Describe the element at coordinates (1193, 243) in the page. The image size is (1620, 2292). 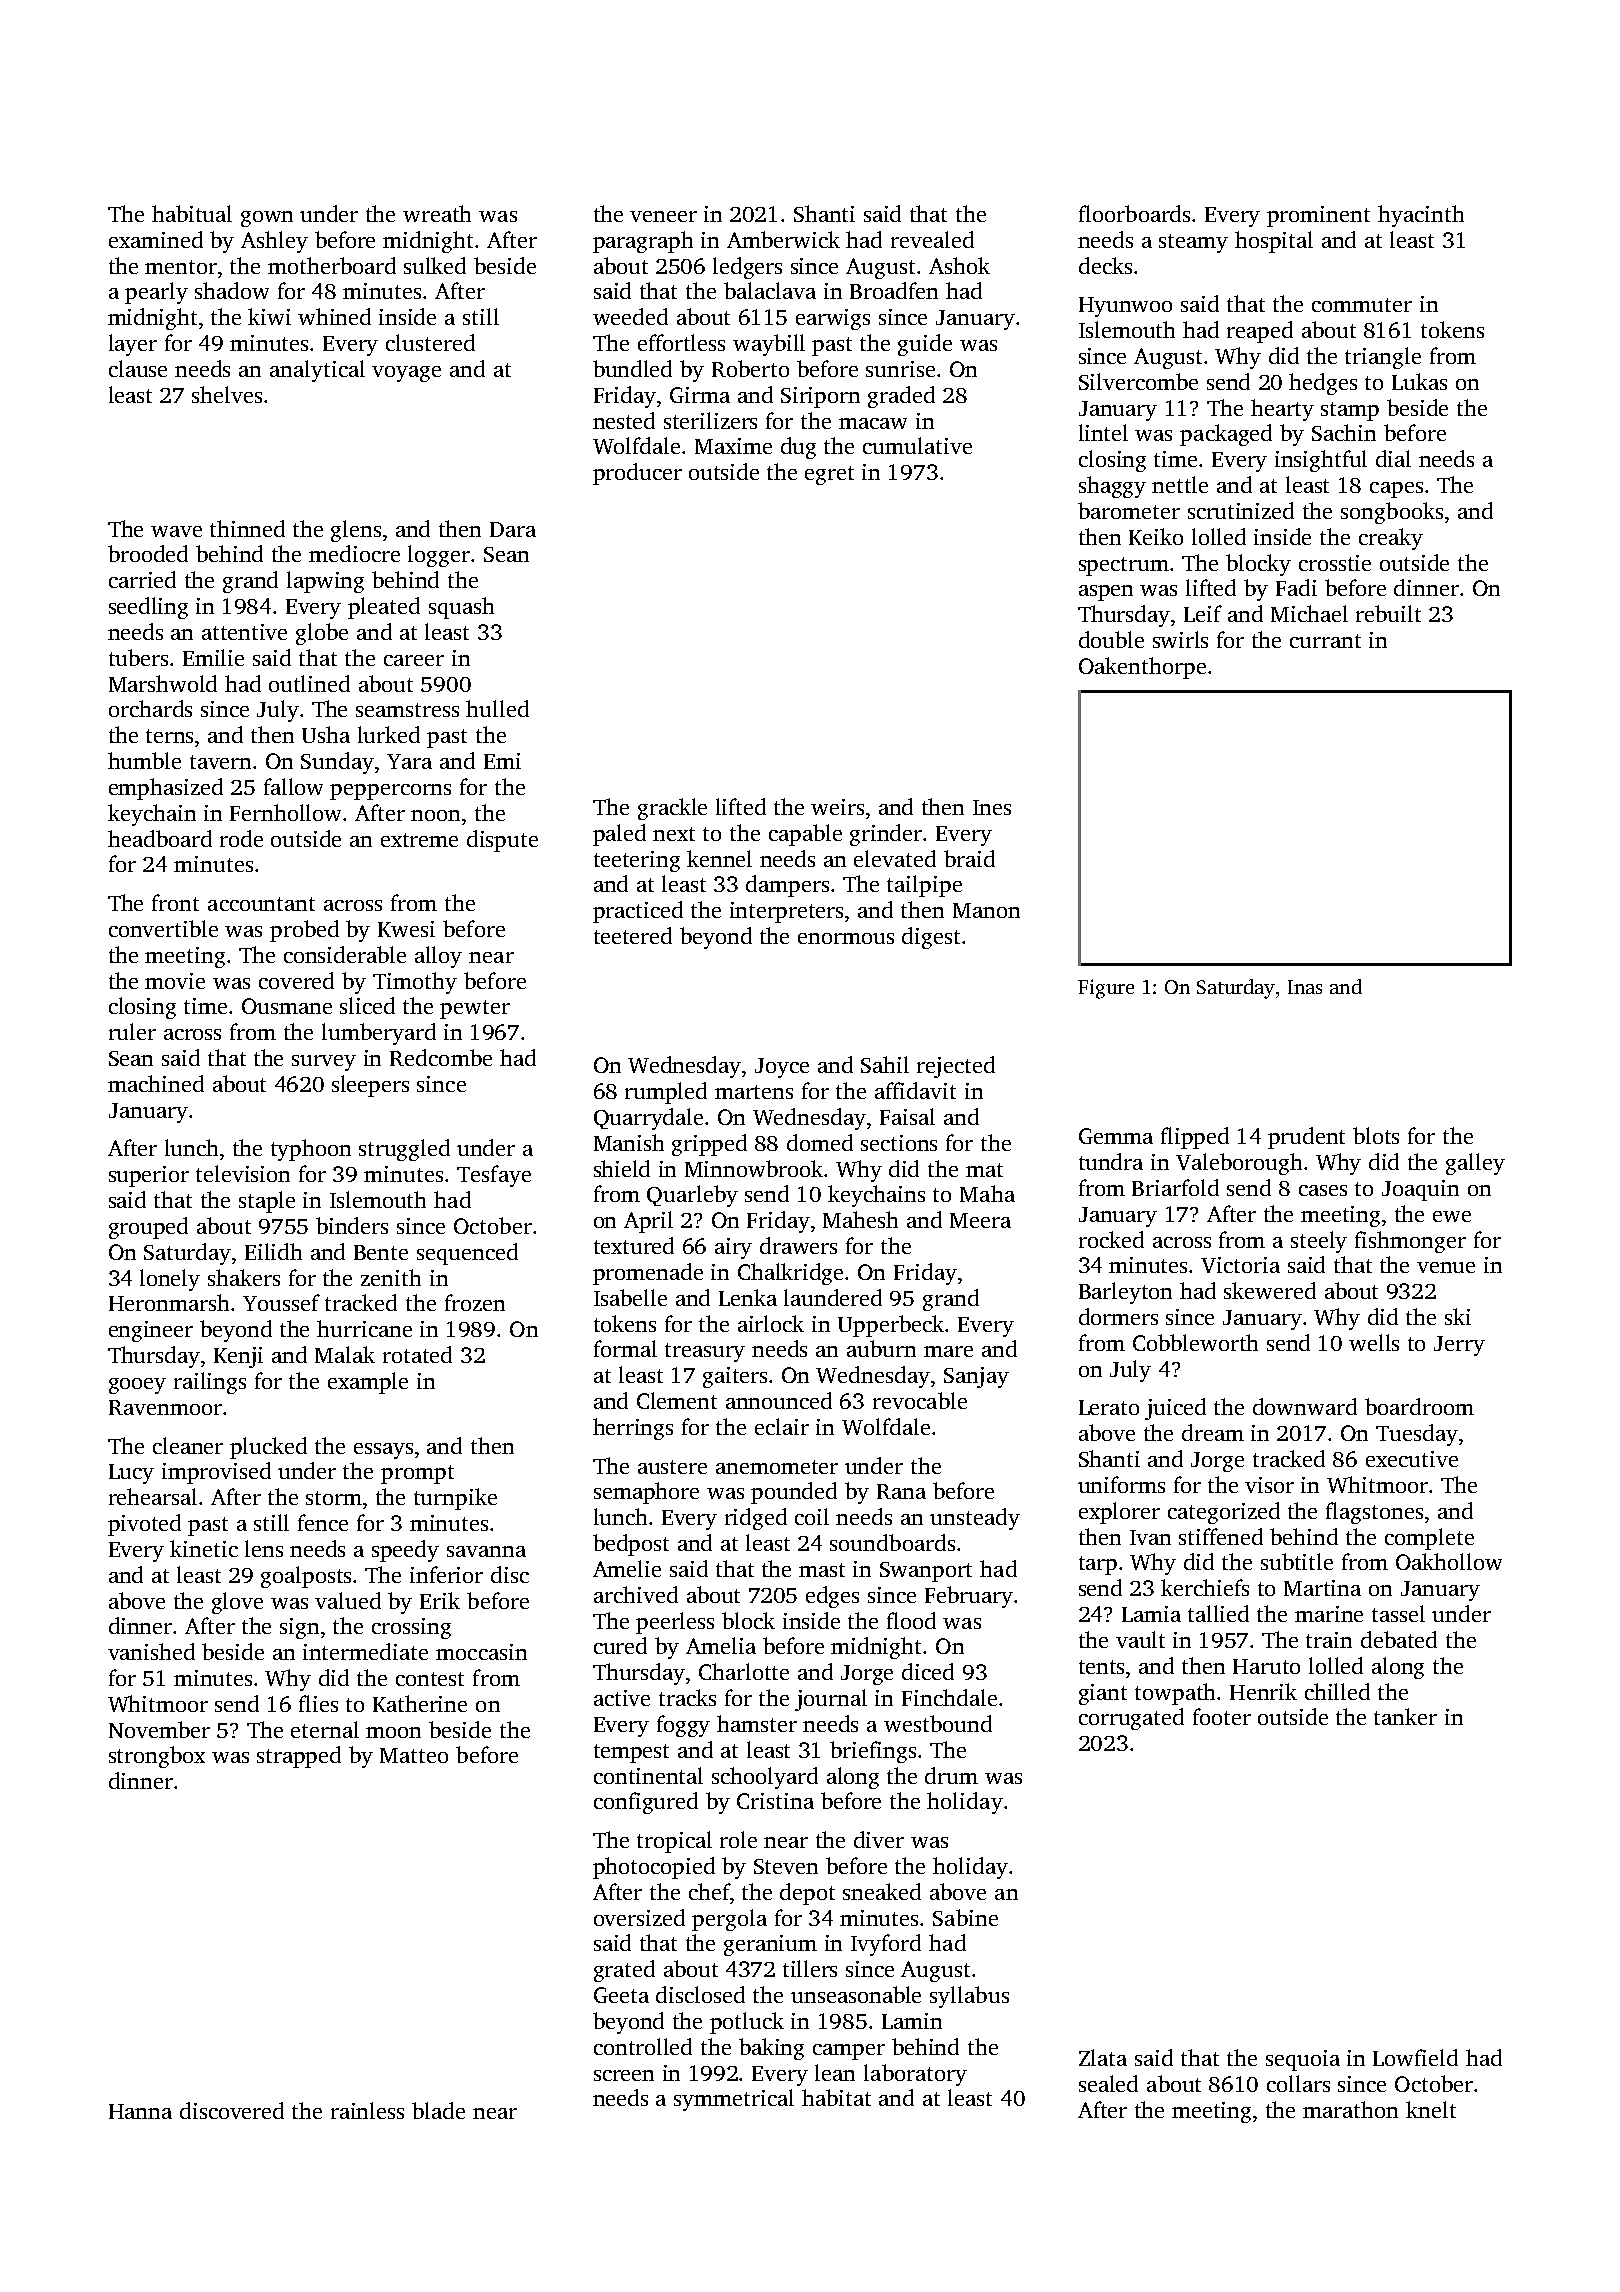
I see `steamy` at that location.
